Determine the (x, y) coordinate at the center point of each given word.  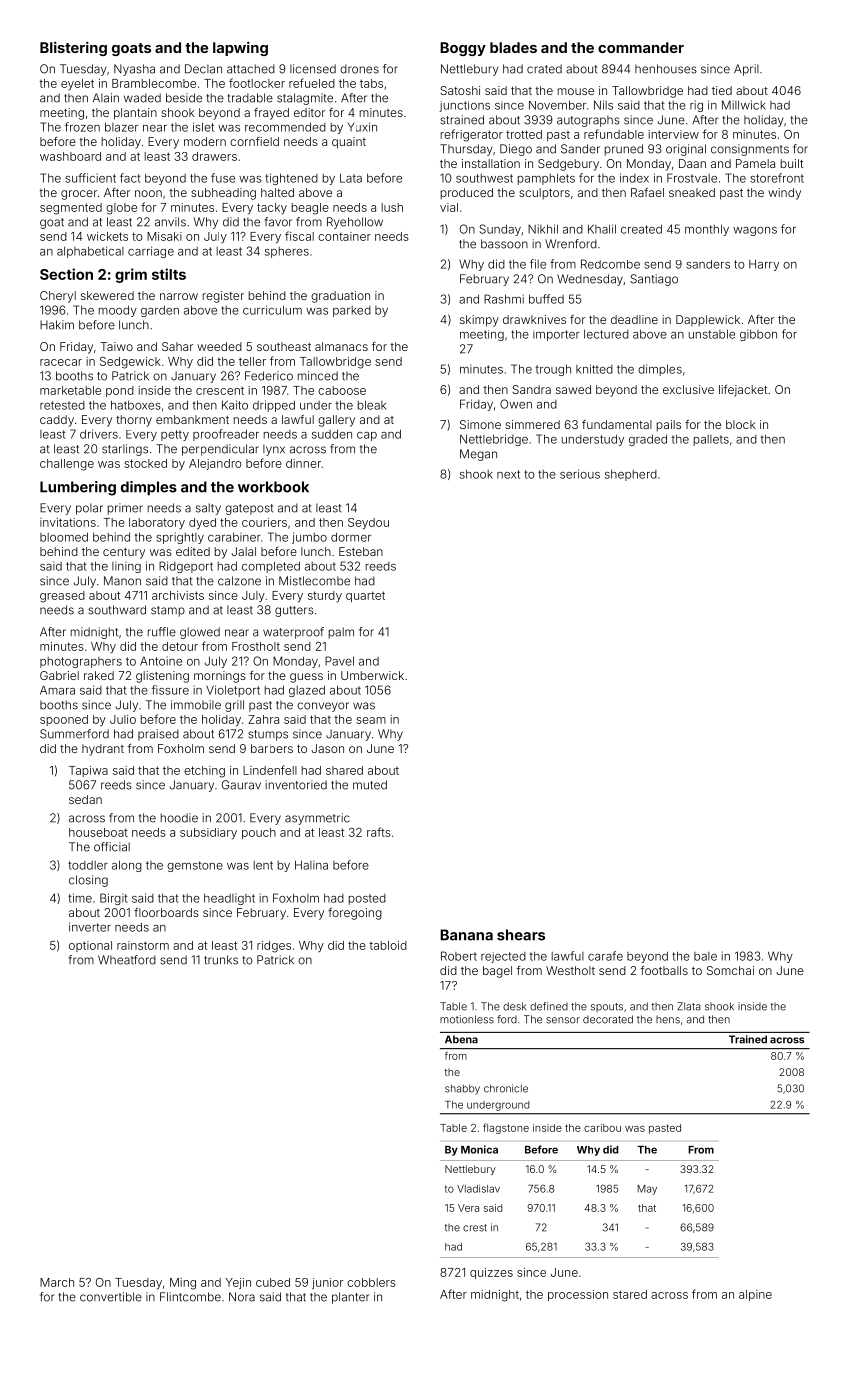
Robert (459, 956)
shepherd (631, 475)
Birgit (114, 899)
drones (359, 69)
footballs (664, 970)
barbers (272, 748)
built (792, 163)
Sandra (531, 389)
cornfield (254, 141)
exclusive (688, 389)
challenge (67, 465)
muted (370, 785)
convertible (111, 1297)
